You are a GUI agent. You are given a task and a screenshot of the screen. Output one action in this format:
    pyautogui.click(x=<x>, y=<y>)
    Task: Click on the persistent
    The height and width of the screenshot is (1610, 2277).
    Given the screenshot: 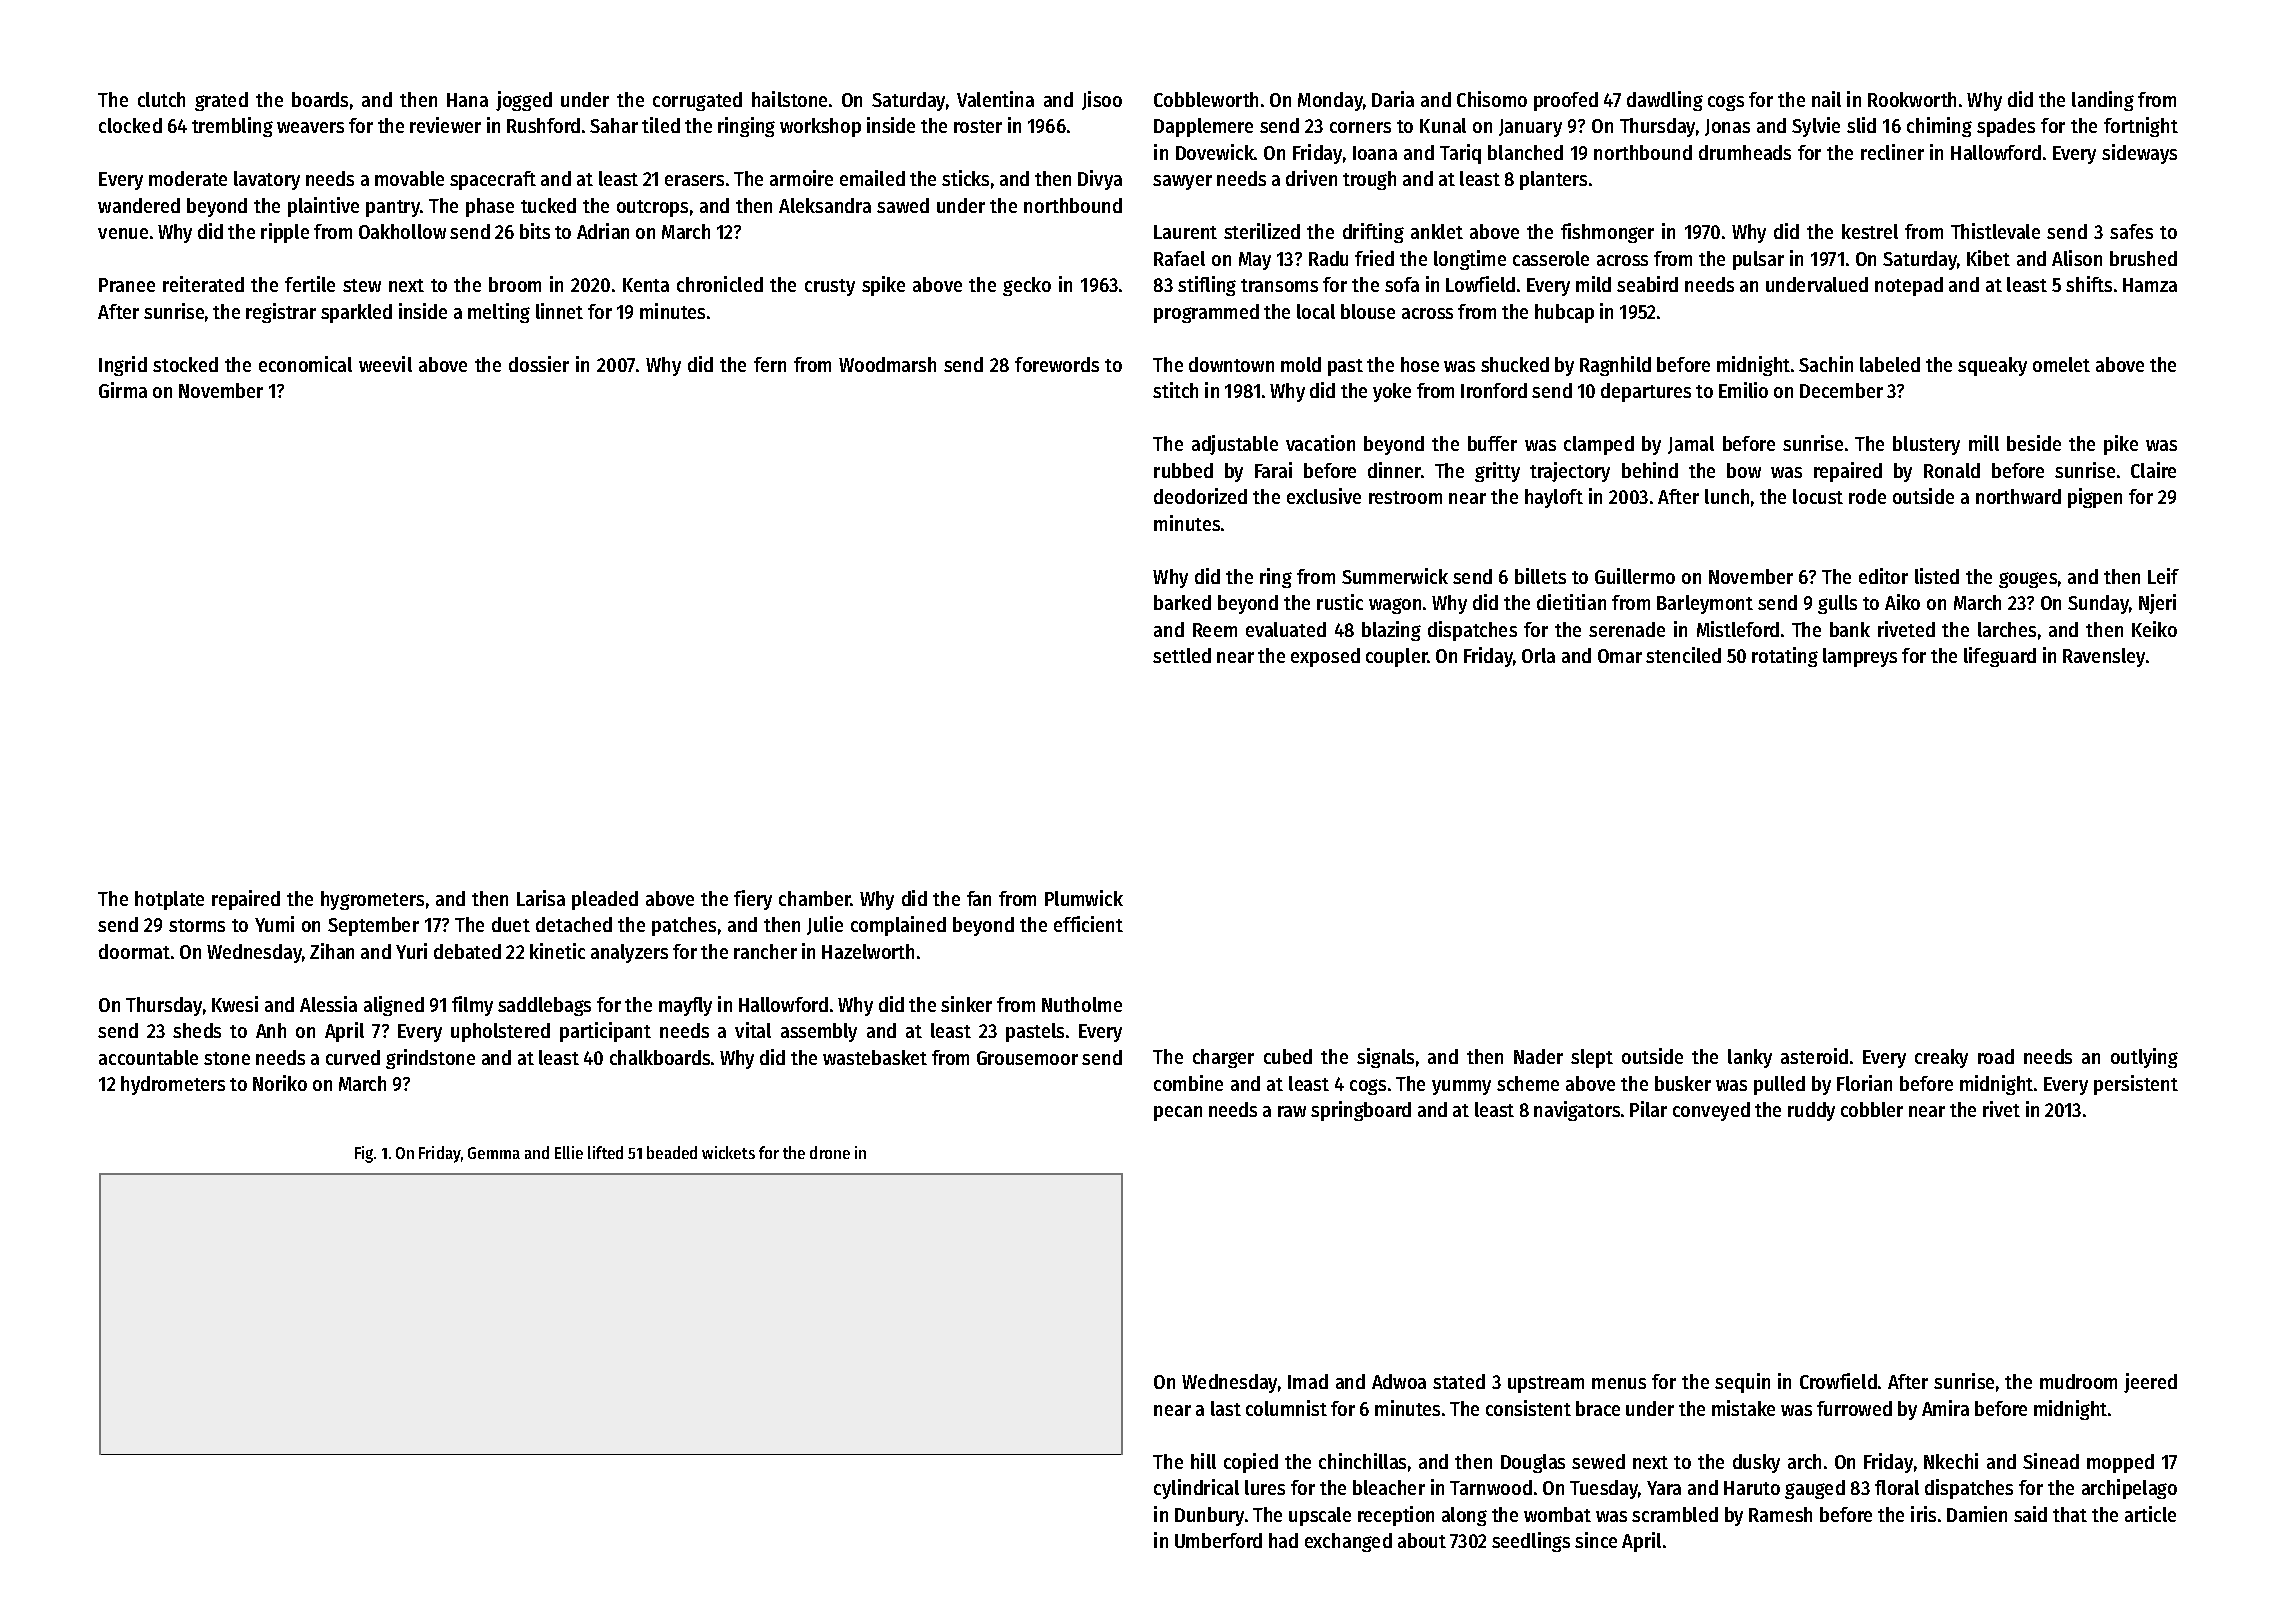 What is the action you would take?
    pyautogui.click(x=2136, y=1085)
